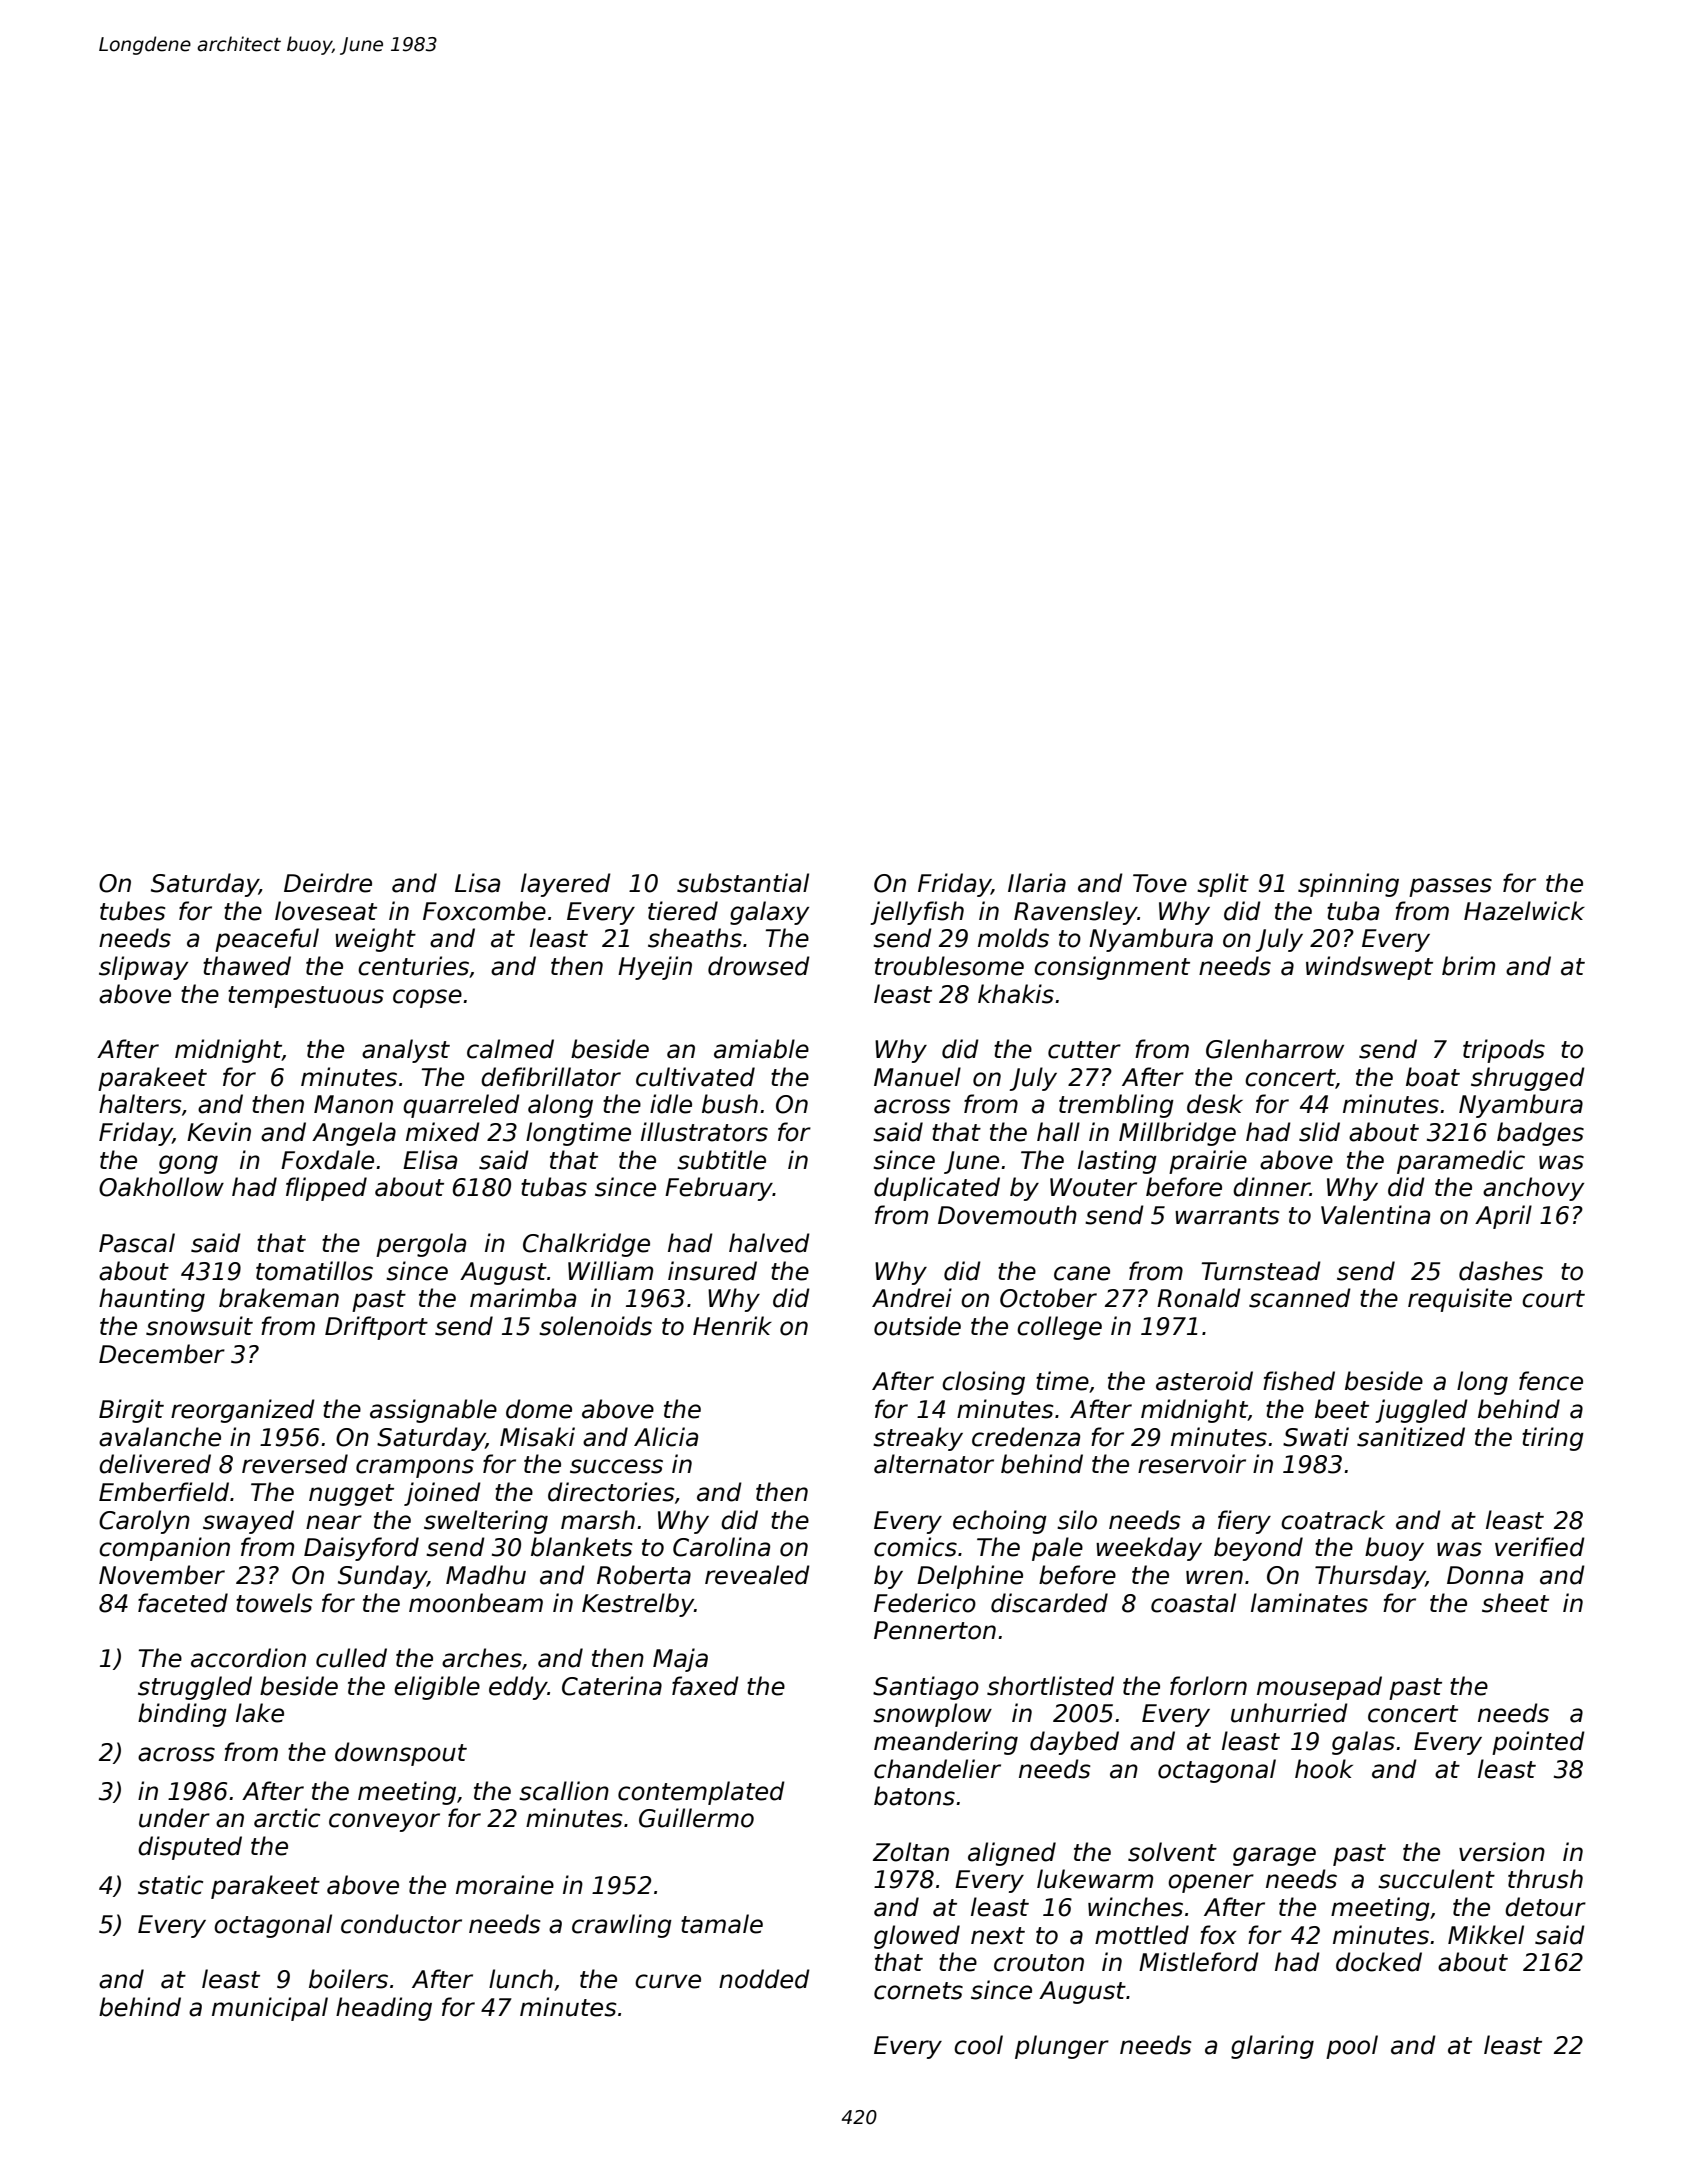  Describe the element at coordinates (1461, 1162) in the screenshot. I see `paramedic` at that location.
